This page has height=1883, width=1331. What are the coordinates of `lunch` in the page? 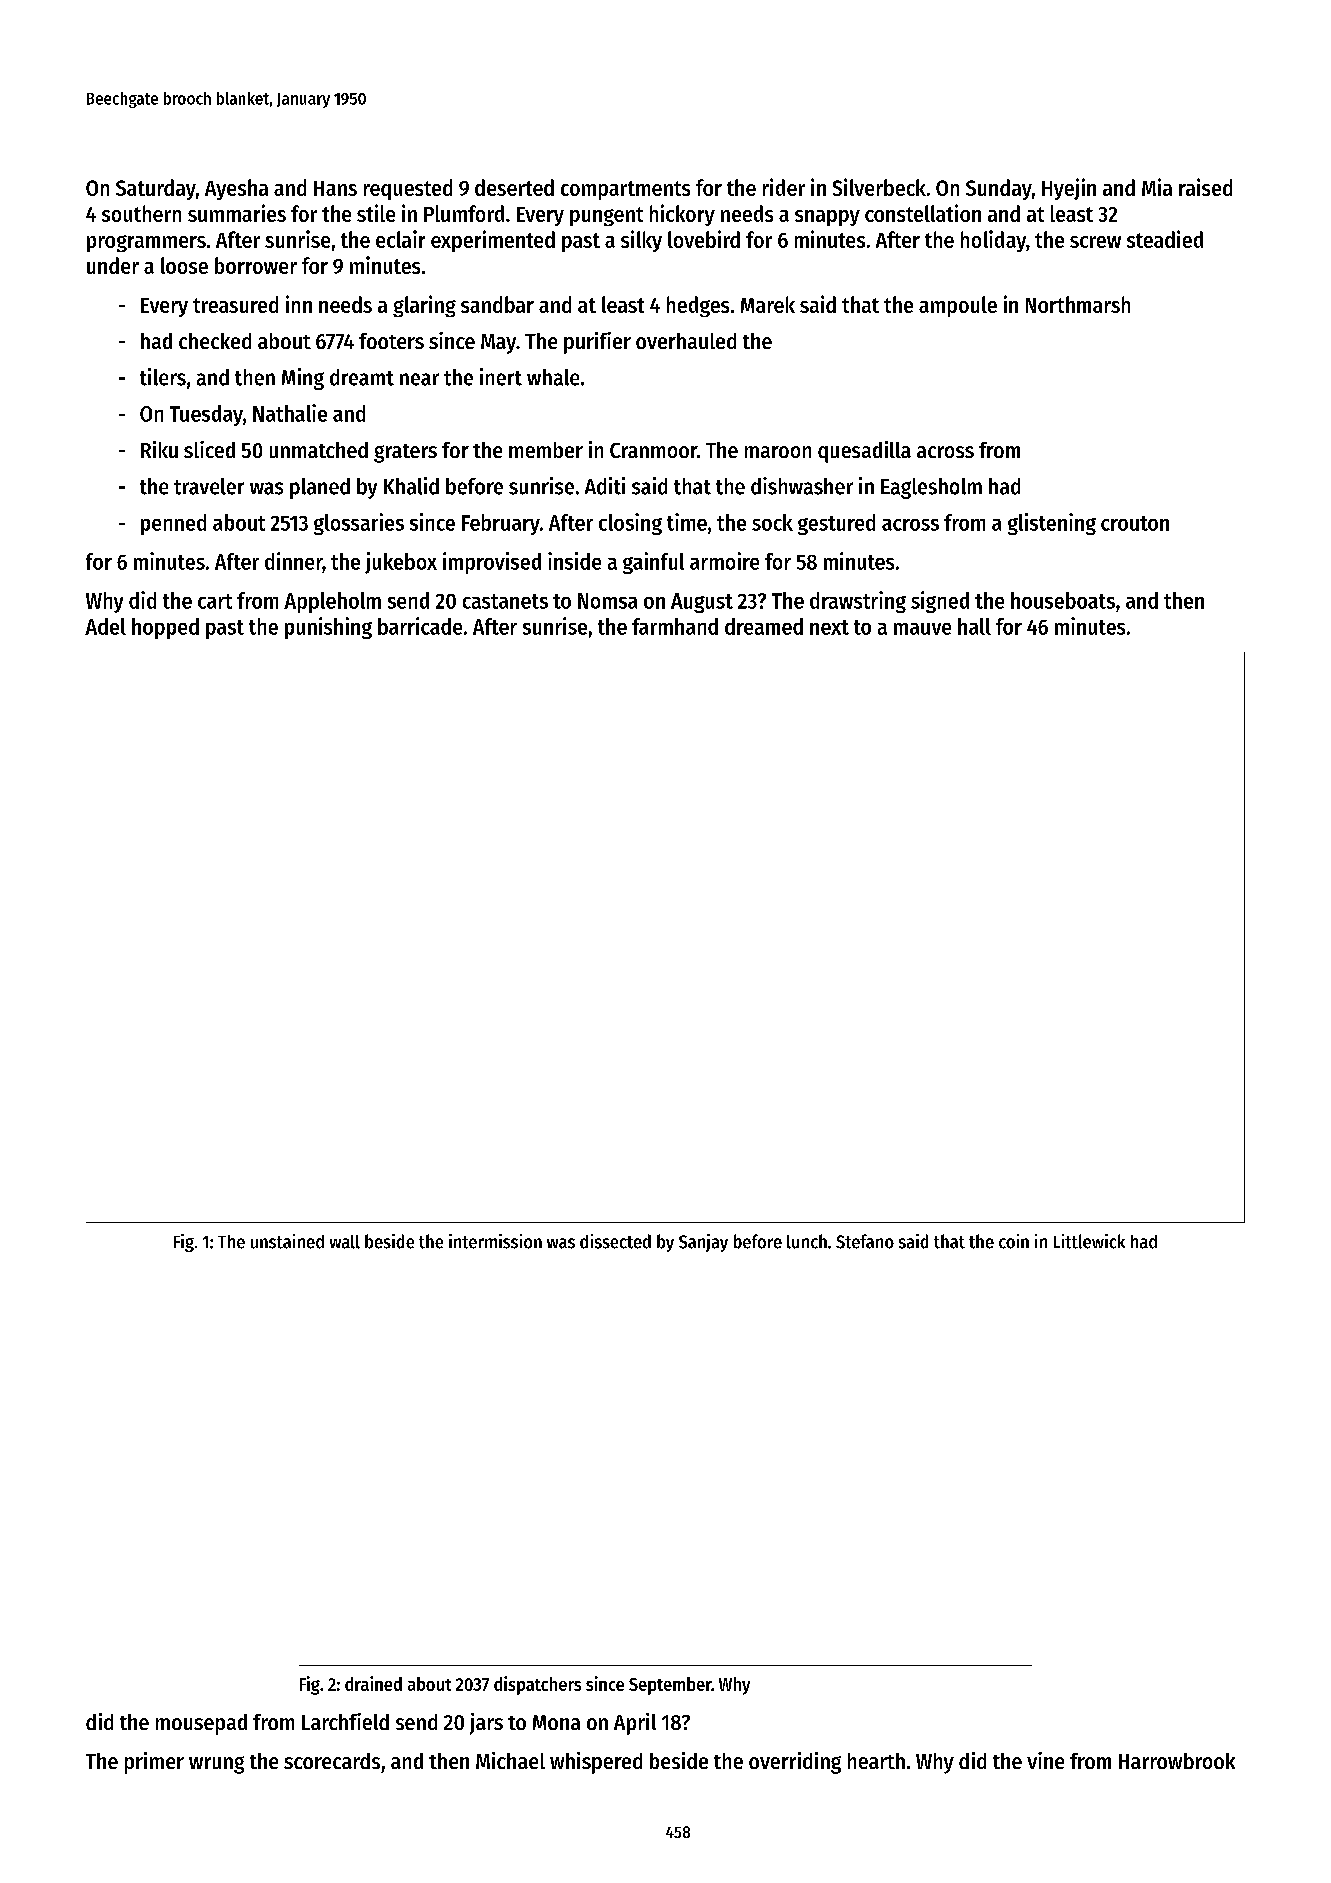 It's located at (807, 1241).
